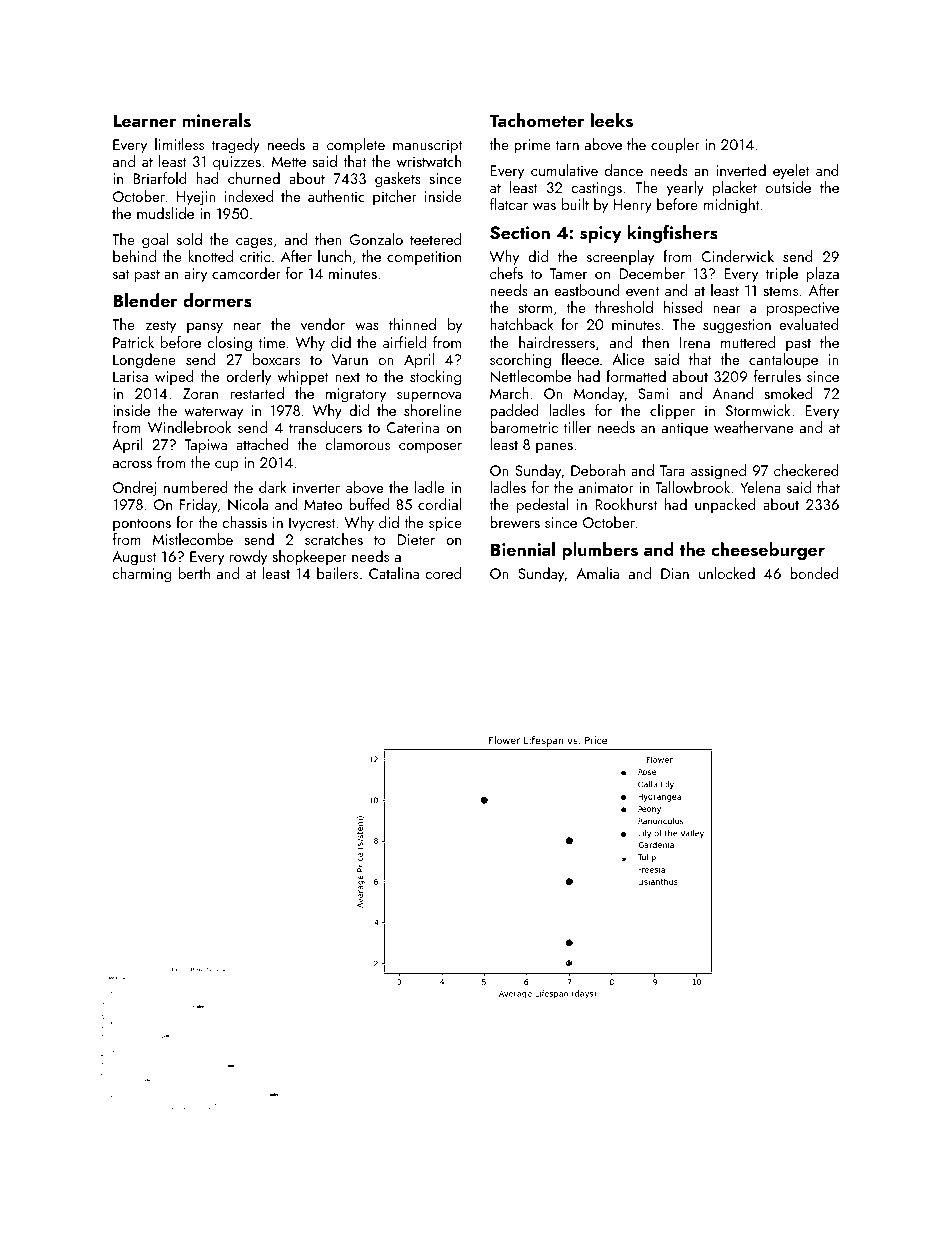 The image size is (952, 1233). What do you see at coordinates (683, 307) in the screenshot?
I see `hissed` at bounding box center [683, 307].
